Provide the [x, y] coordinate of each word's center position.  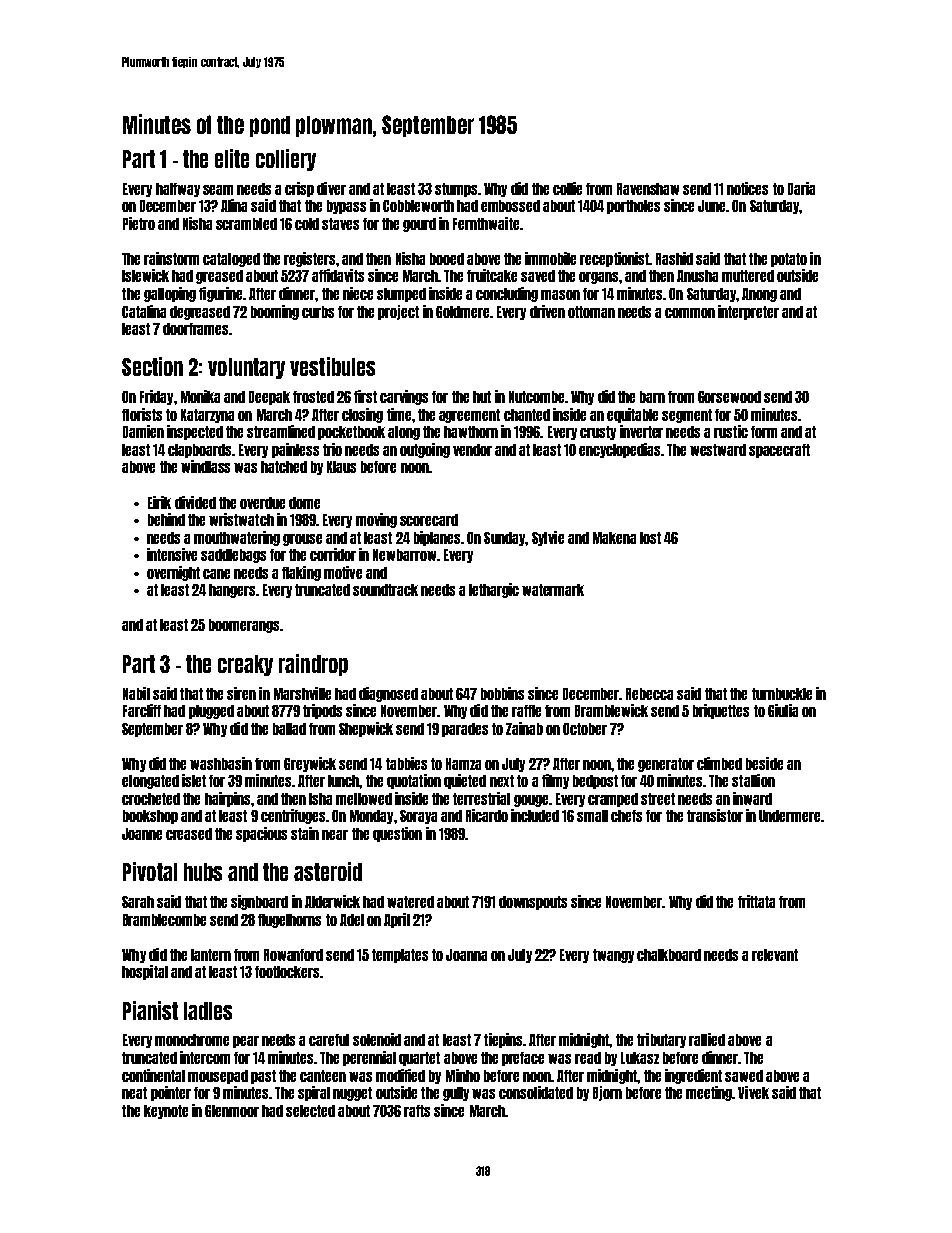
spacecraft [779, 451]
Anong [759, 295]
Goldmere [462, 312]
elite [232, 158]
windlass [205, 466]
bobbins [502, 693]
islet [194, 780]
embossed [510, 206]
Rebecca [649, 694]
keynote [166, 1112]
